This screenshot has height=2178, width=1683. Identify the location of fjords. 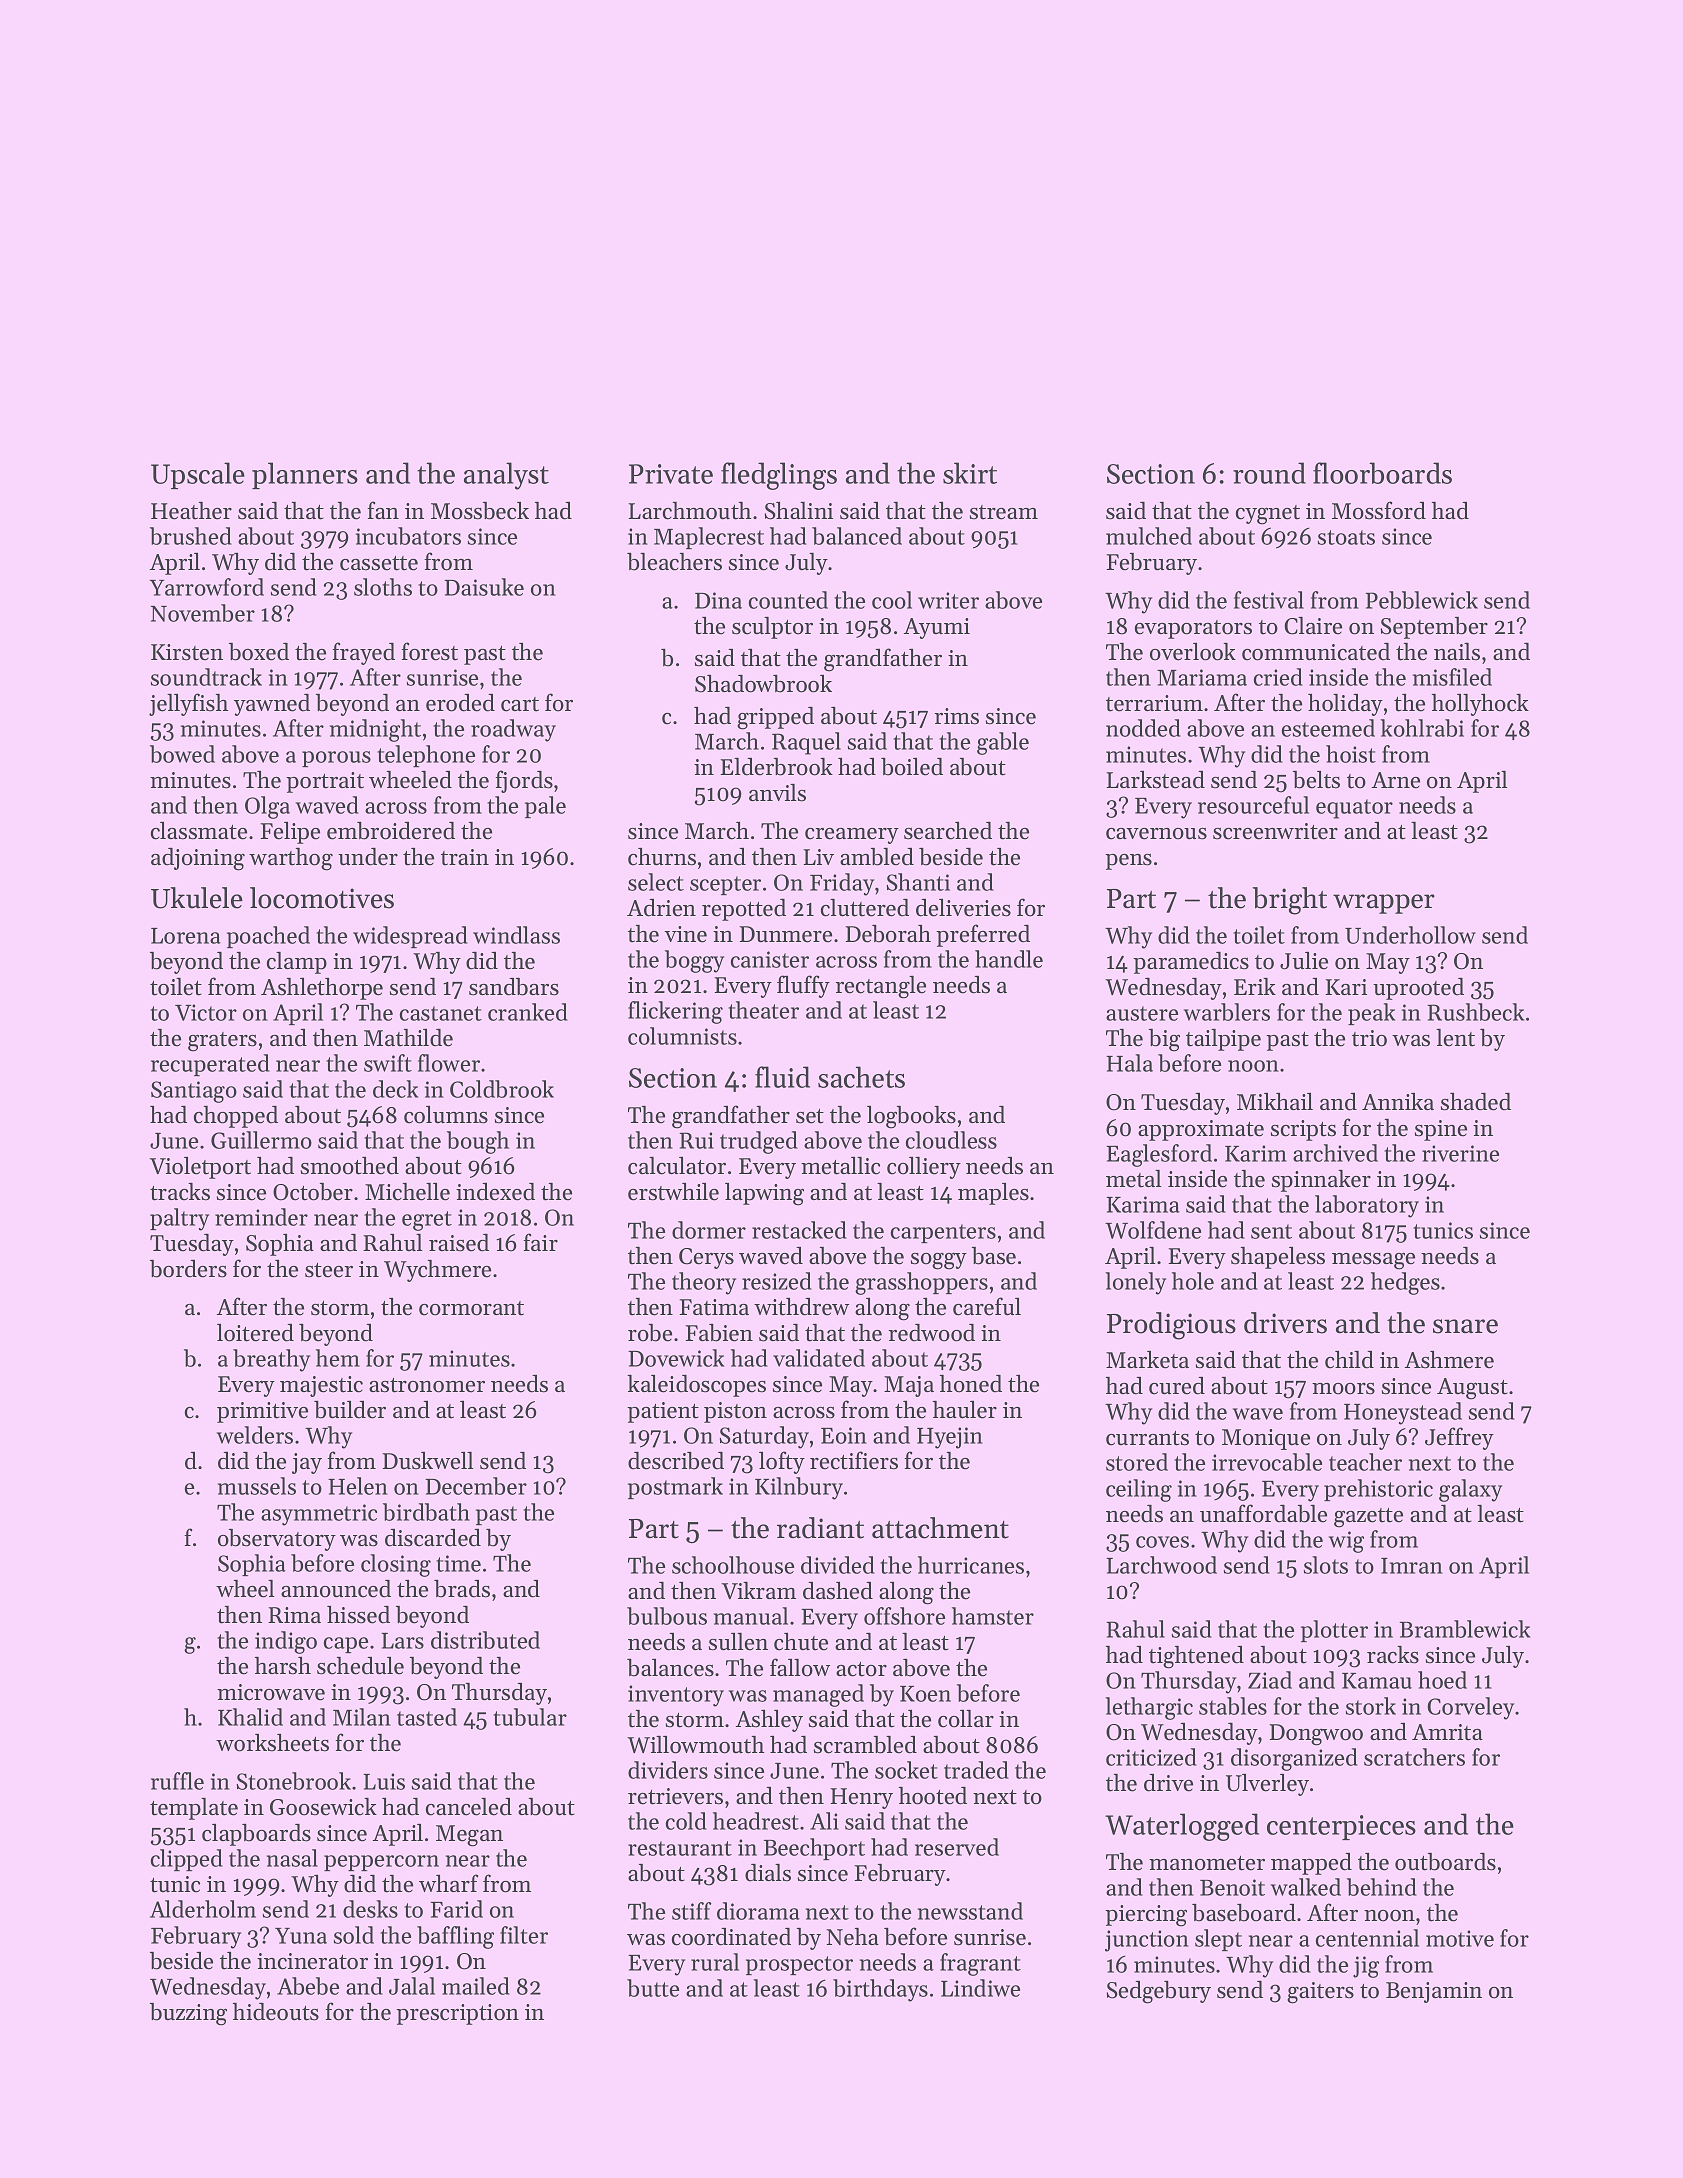
(524, 781).
